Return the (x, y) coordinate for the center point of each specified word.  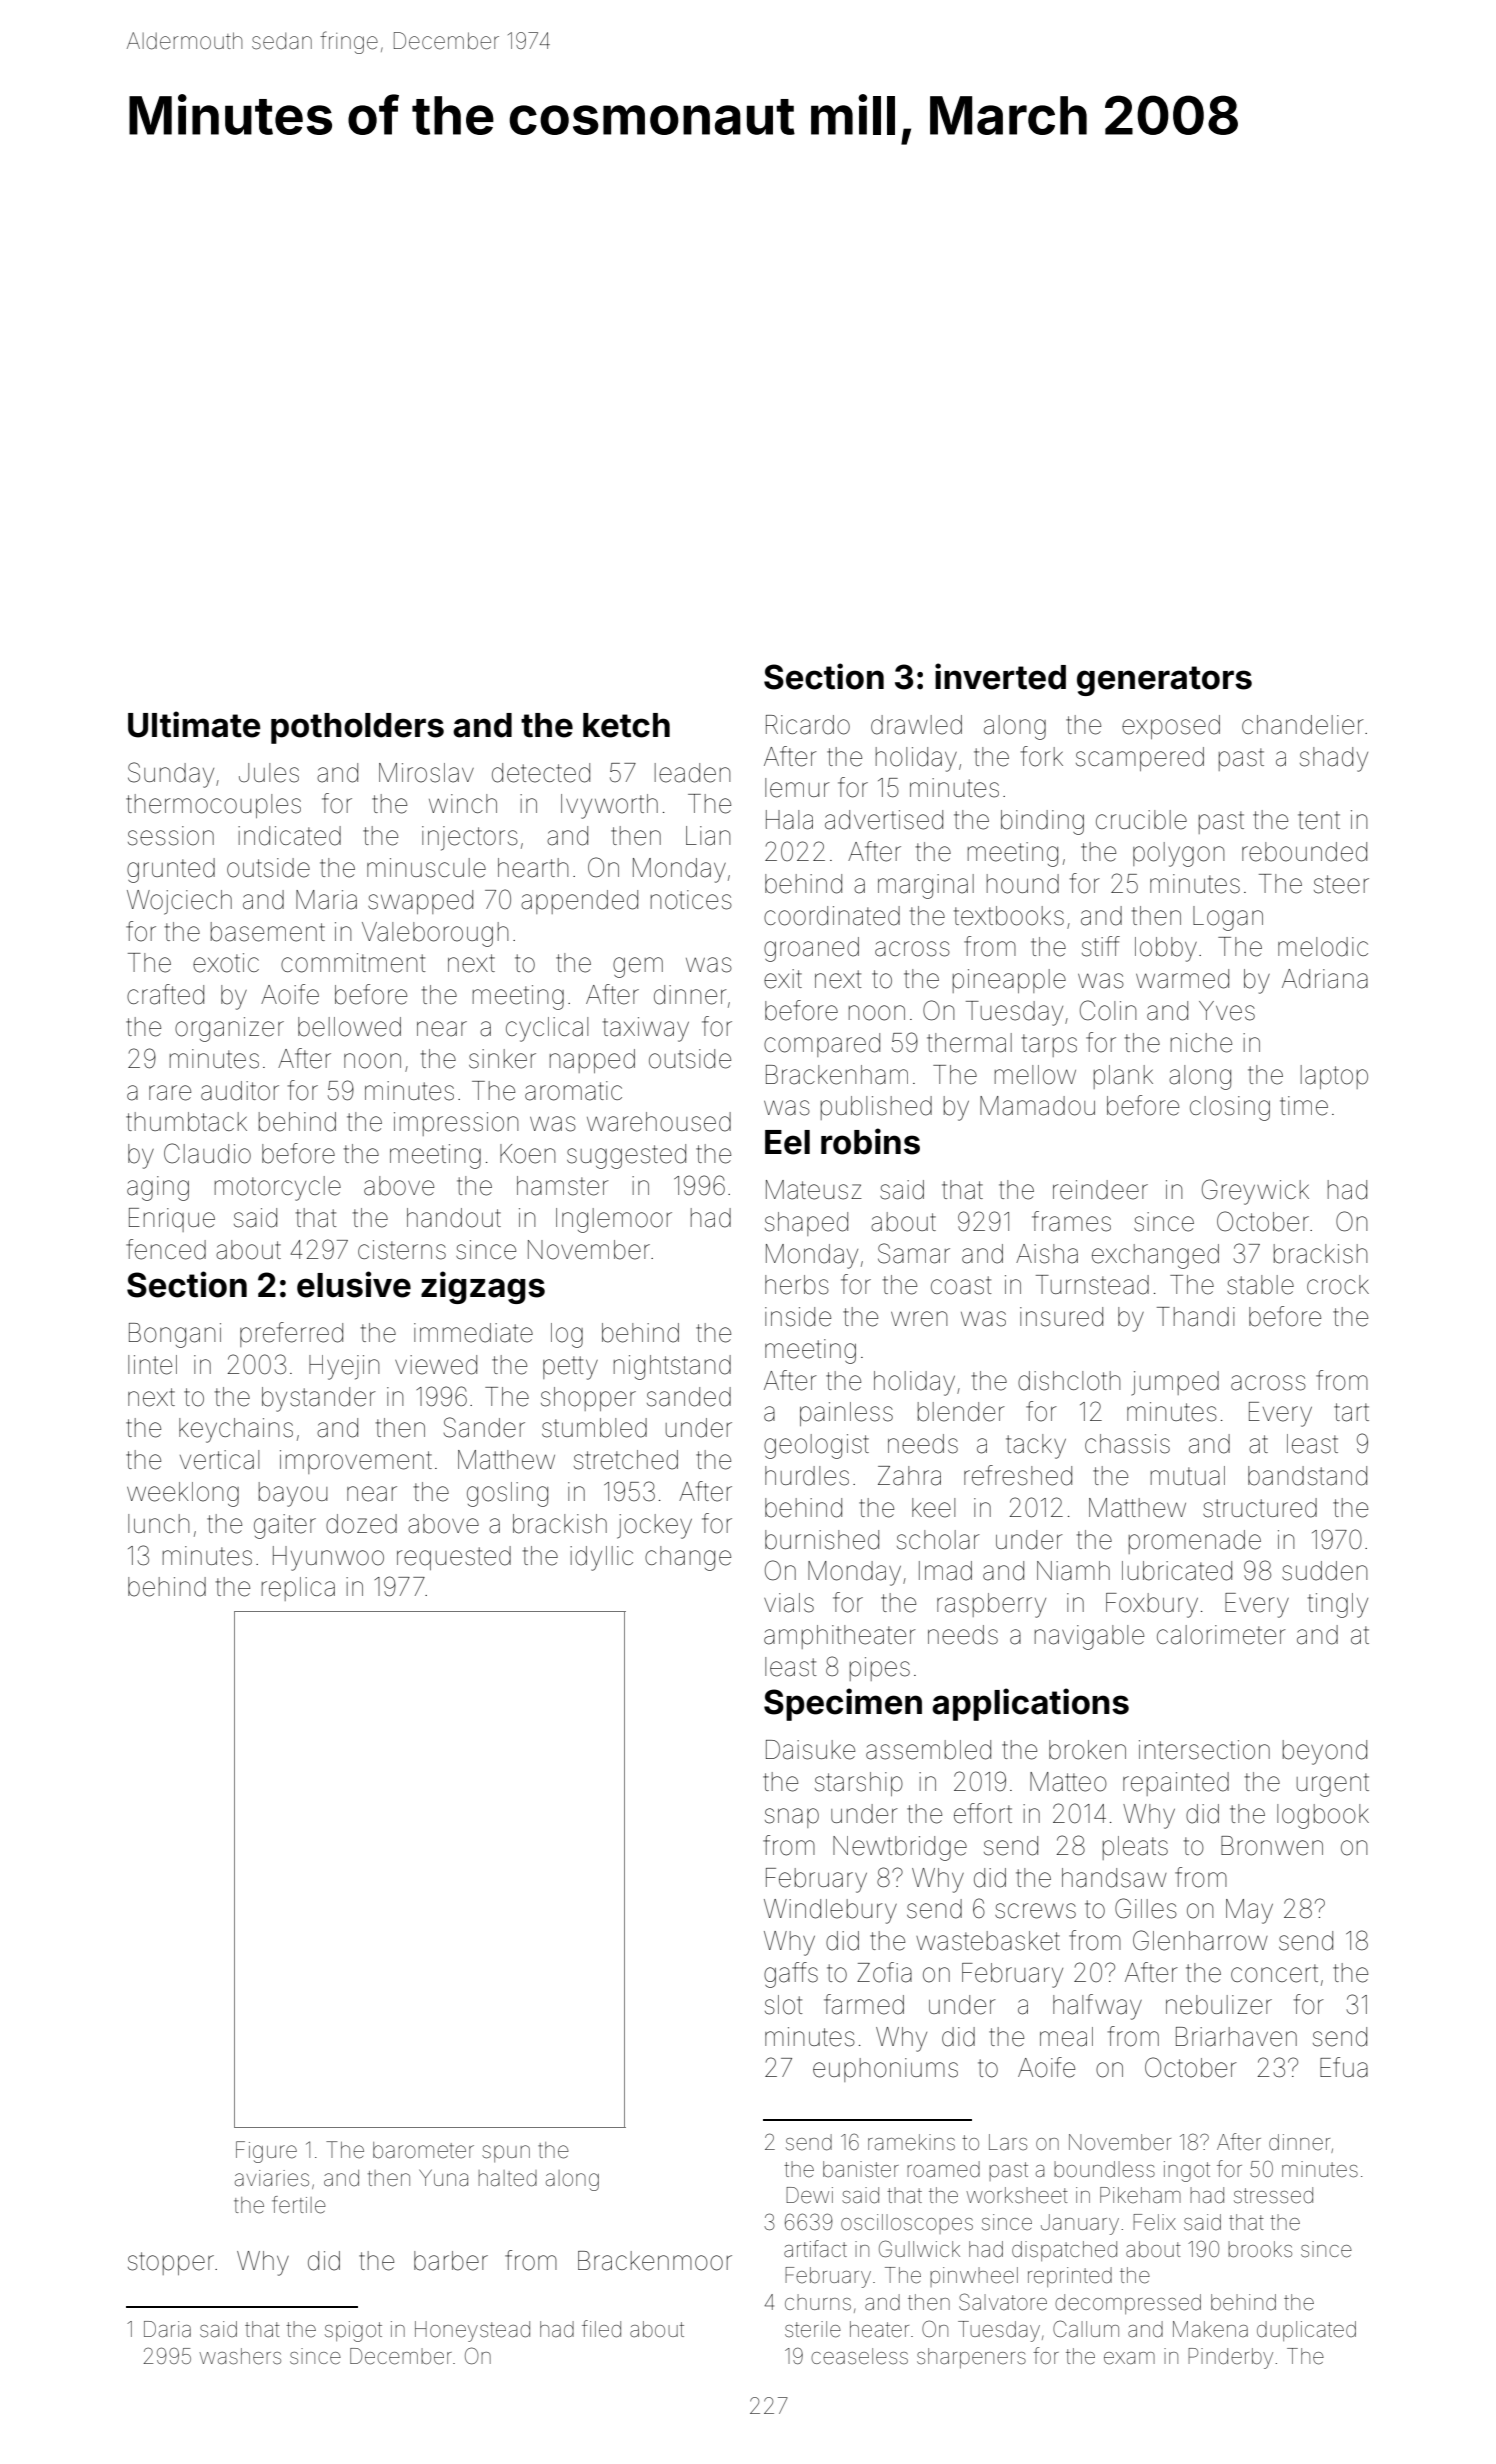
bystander (319, 1399)
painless (846, 1414)
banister (861, 2169)
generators (1164, 681)
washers (240, 2356)
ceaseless (859, 2356)
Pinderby (1230, 2358)
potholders (357, 728)
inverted (1000, 676)
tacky (1036, 1446)
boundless (1104, 2169)
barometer (423, 2150)
